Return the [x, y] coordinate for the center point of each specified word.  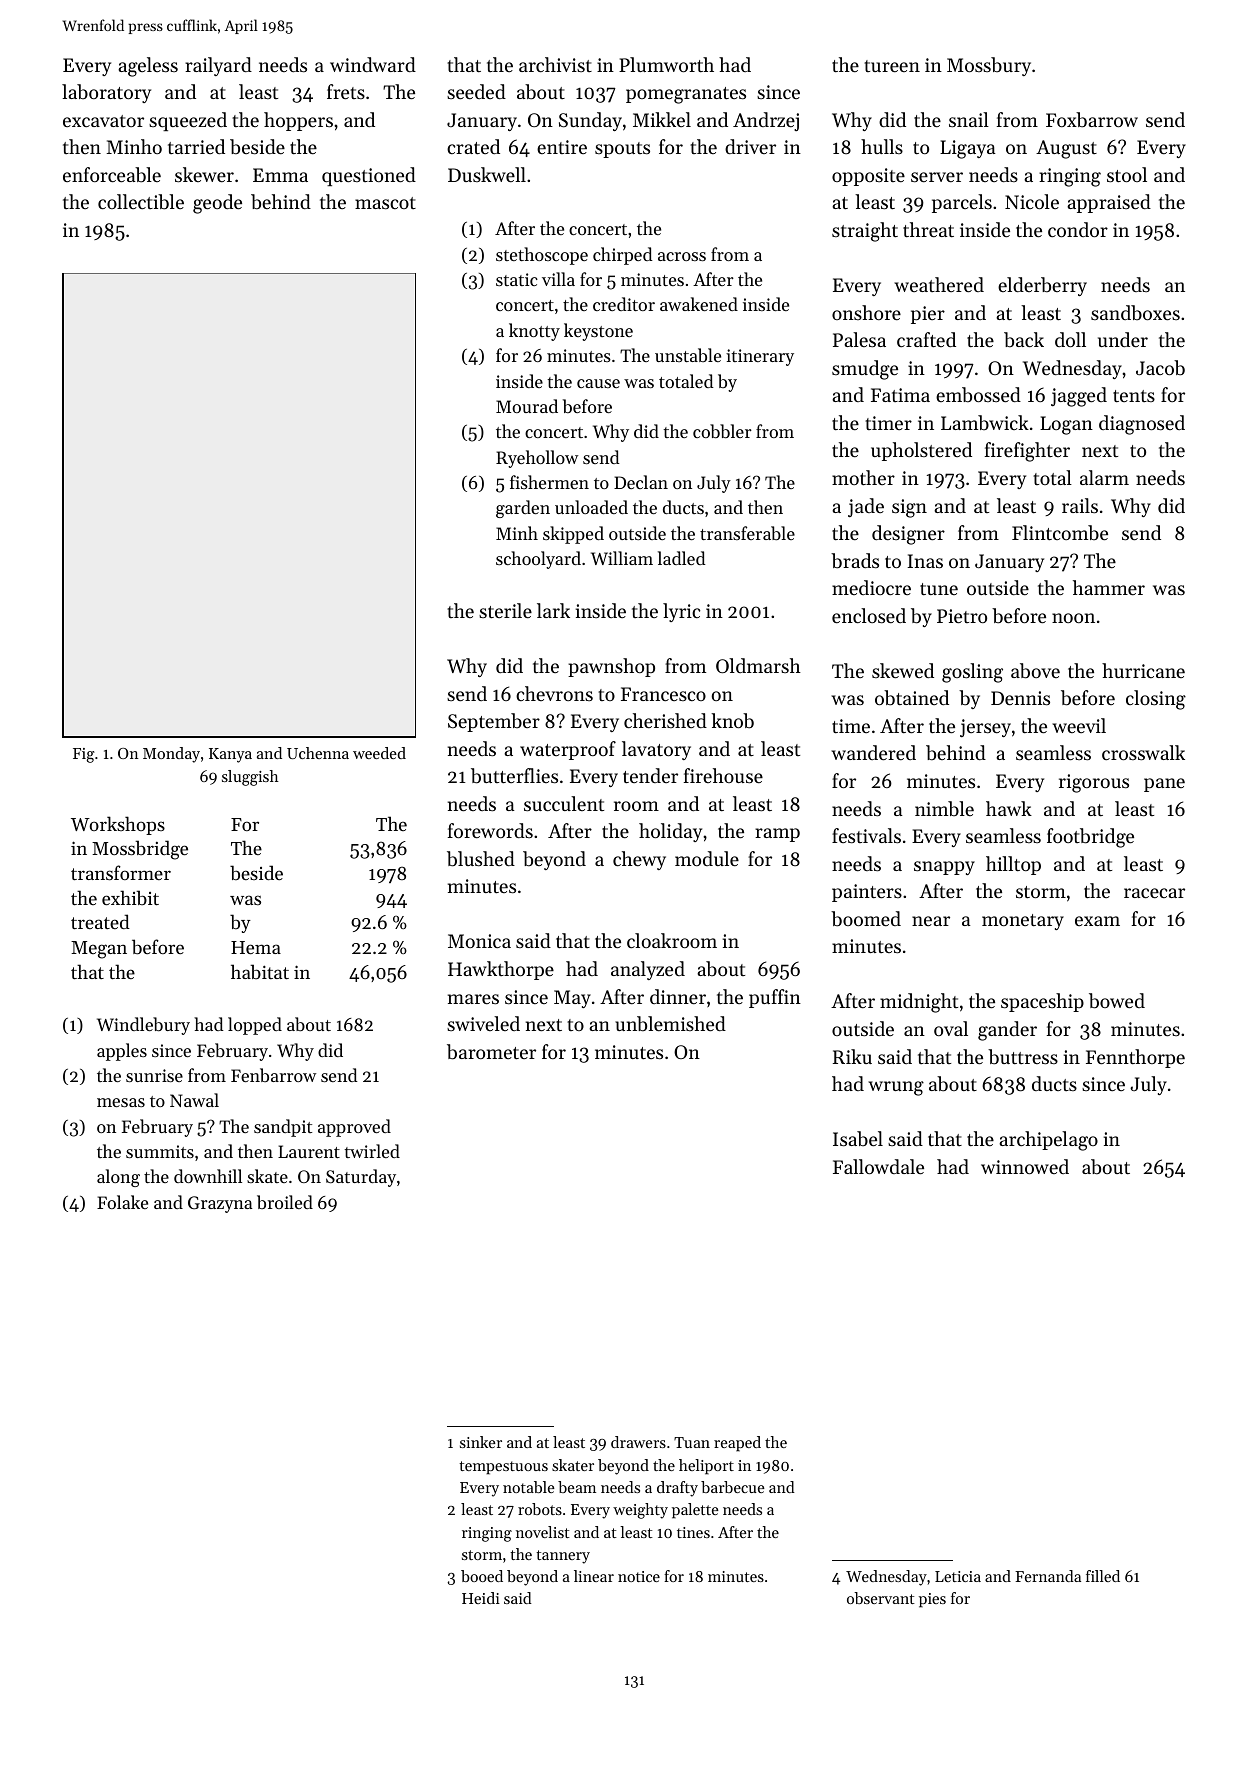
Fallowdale [878, 1166]
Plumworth [666, 64]
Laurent [309, 1151]
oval [951, 1028]
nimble [944, 808]
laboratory [106, 93]
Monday [171, 755]
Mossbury [989, 66]
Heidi [481, 1598]
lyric [681, 612]
